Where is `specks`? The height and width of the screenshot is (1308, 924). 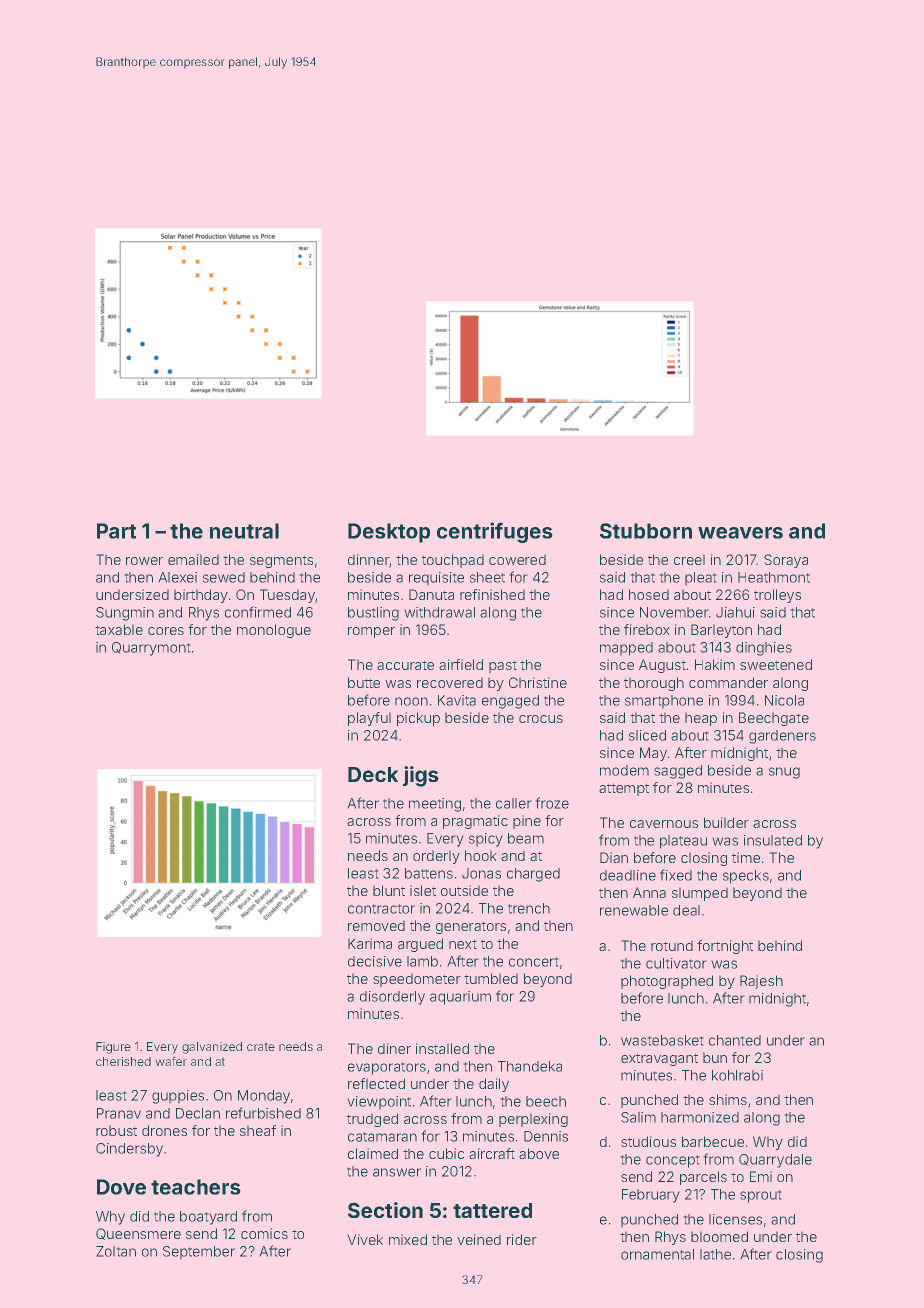
specks is located at coordinates (746, 877).
